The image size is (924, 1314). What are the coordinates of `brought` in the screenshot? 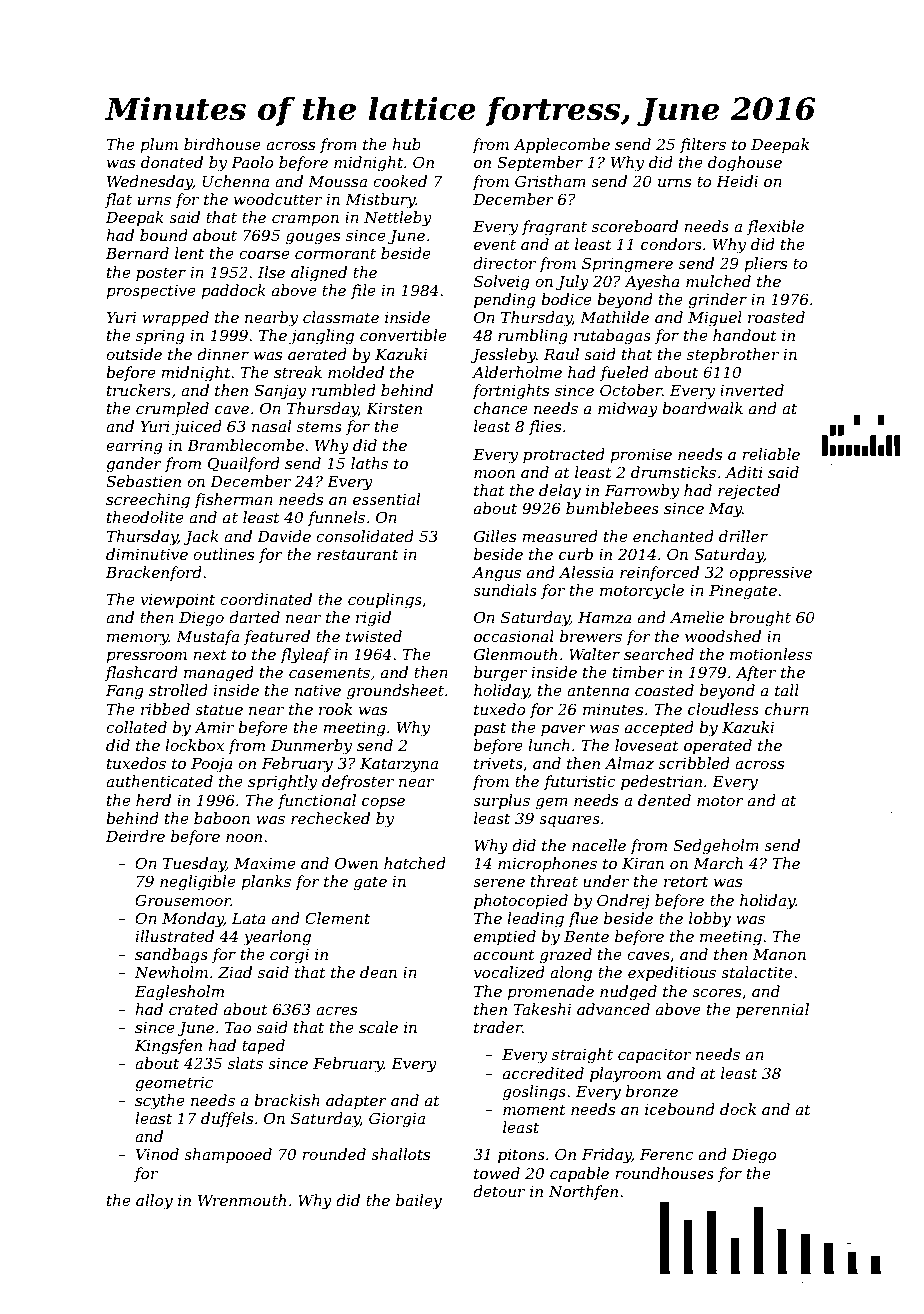 It's located at (760, 619).
